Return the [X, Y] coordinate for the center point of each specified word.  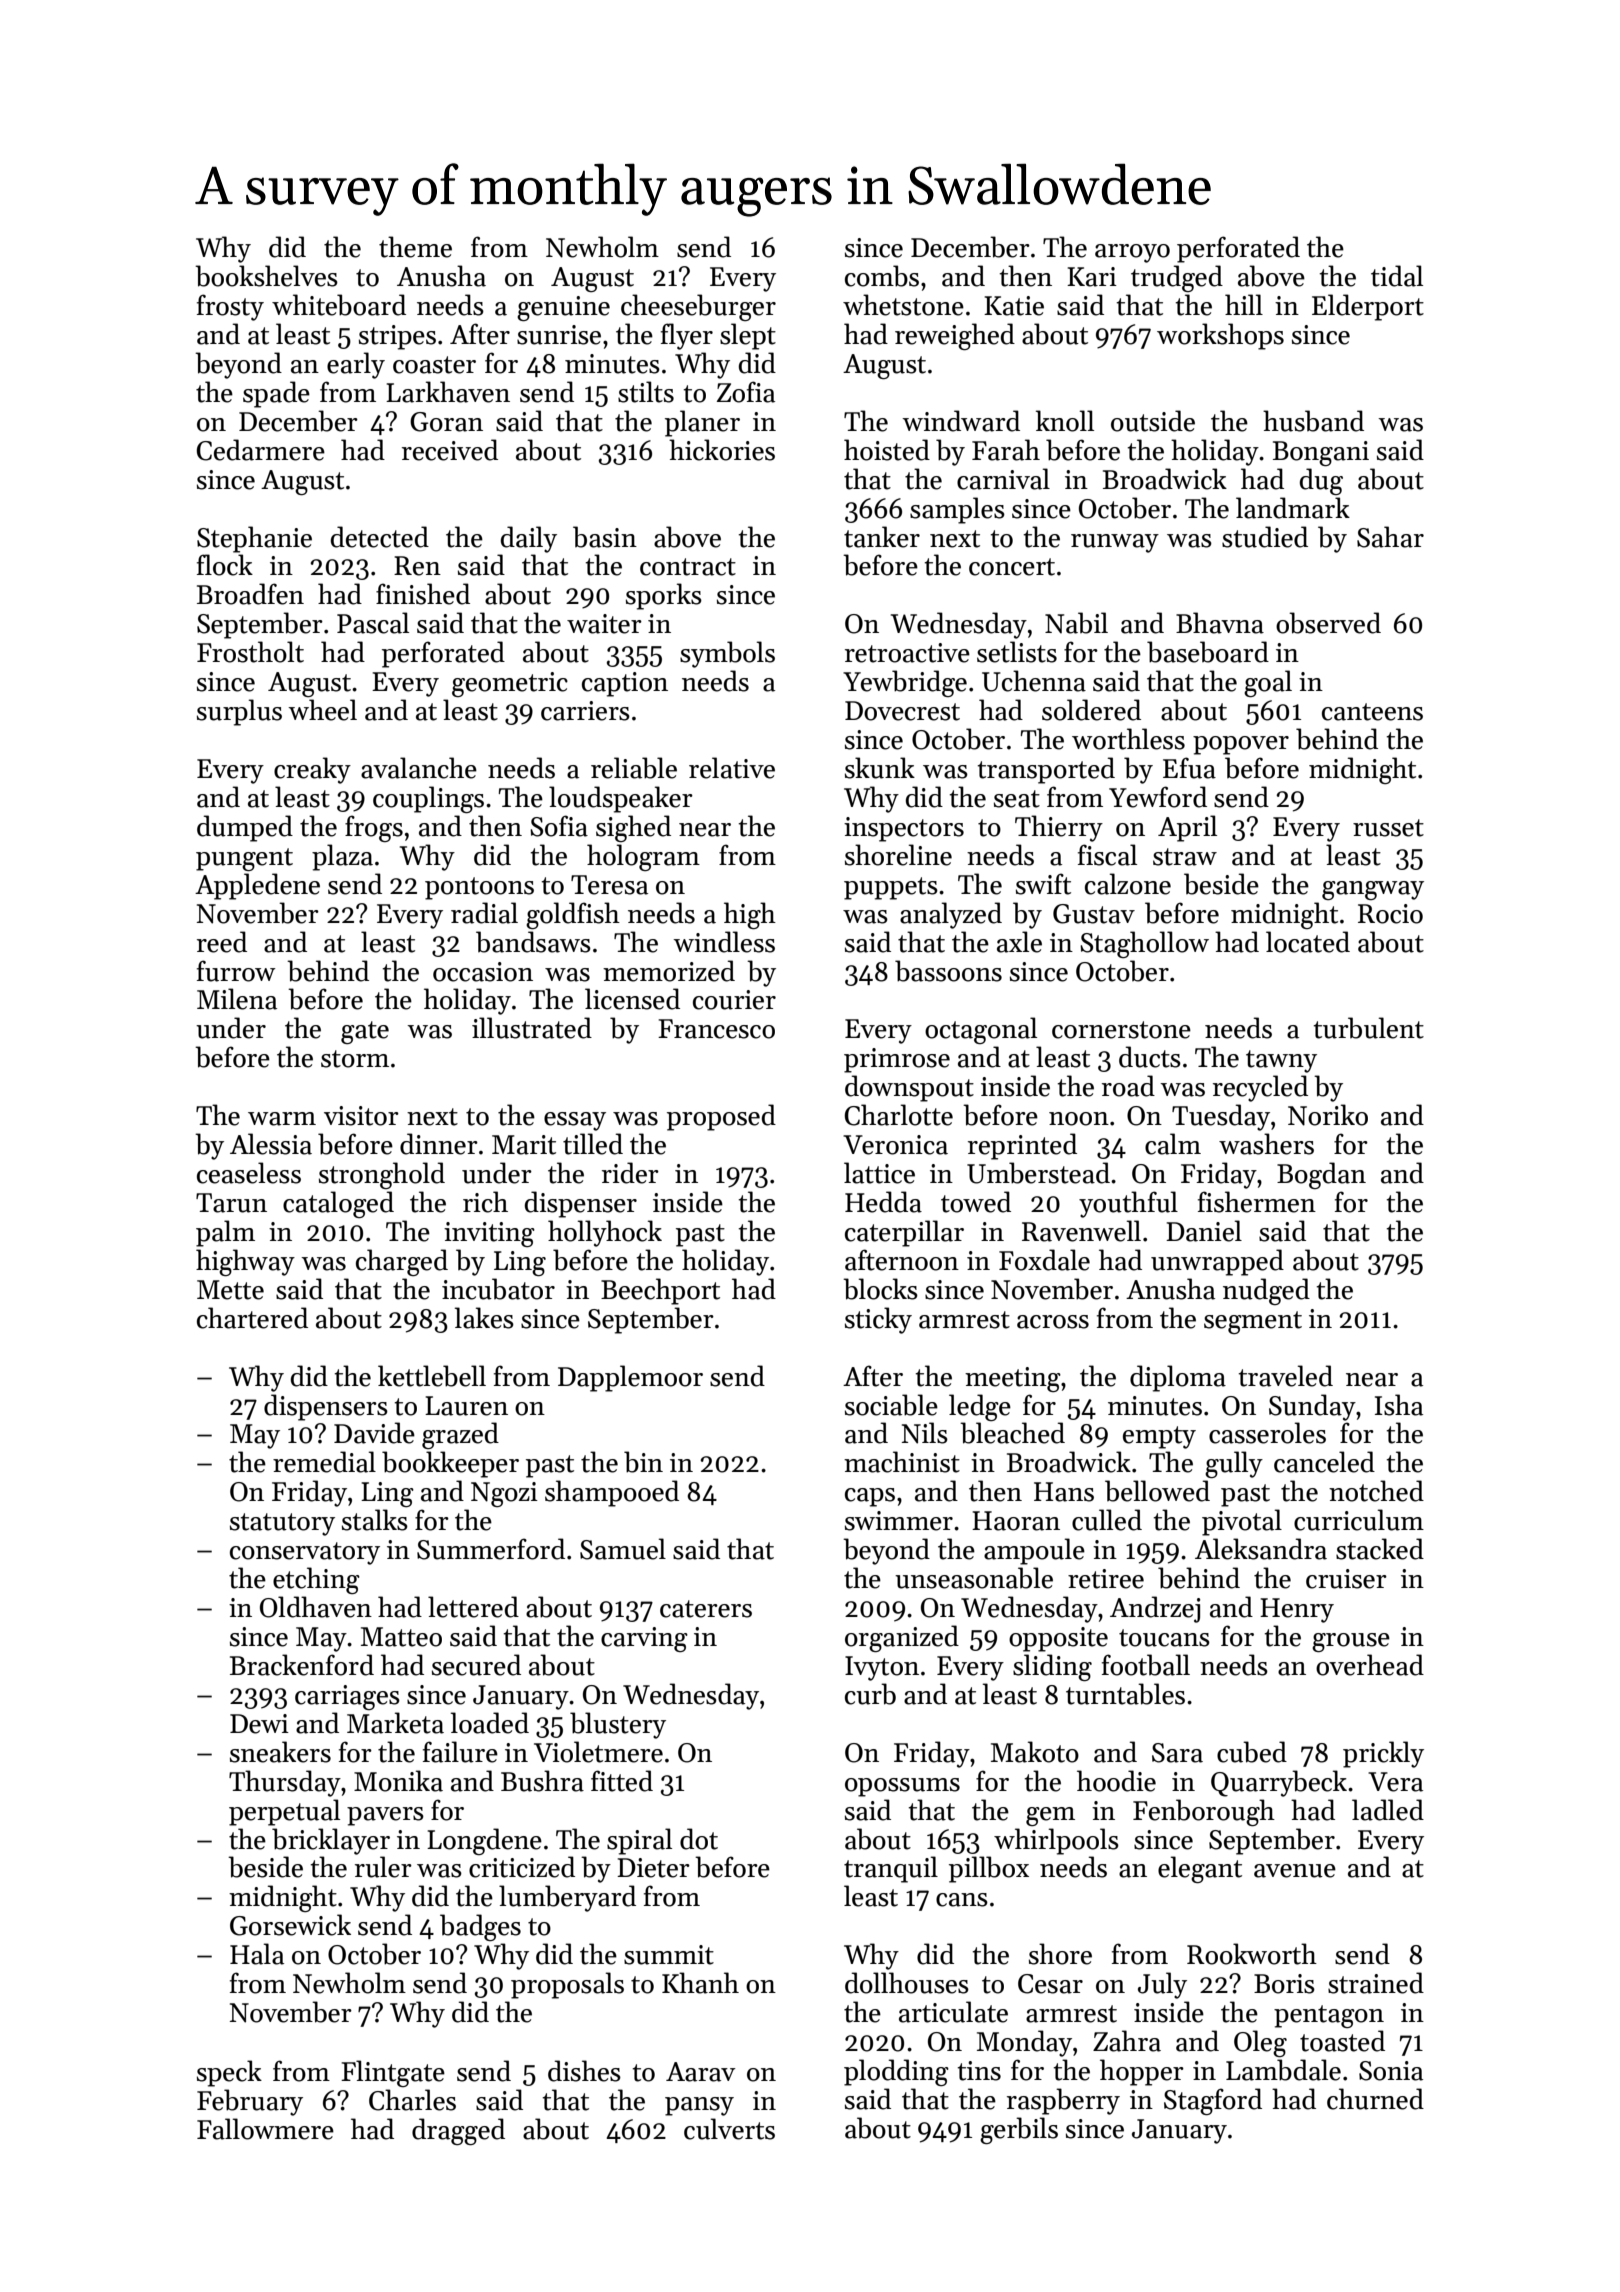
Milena [237, 999]
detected [380, 537]
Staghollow [1144, 944]
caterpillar [904, 1233]
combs [882, 276]
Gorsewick [290, 1925]
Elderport [1368, 307]
